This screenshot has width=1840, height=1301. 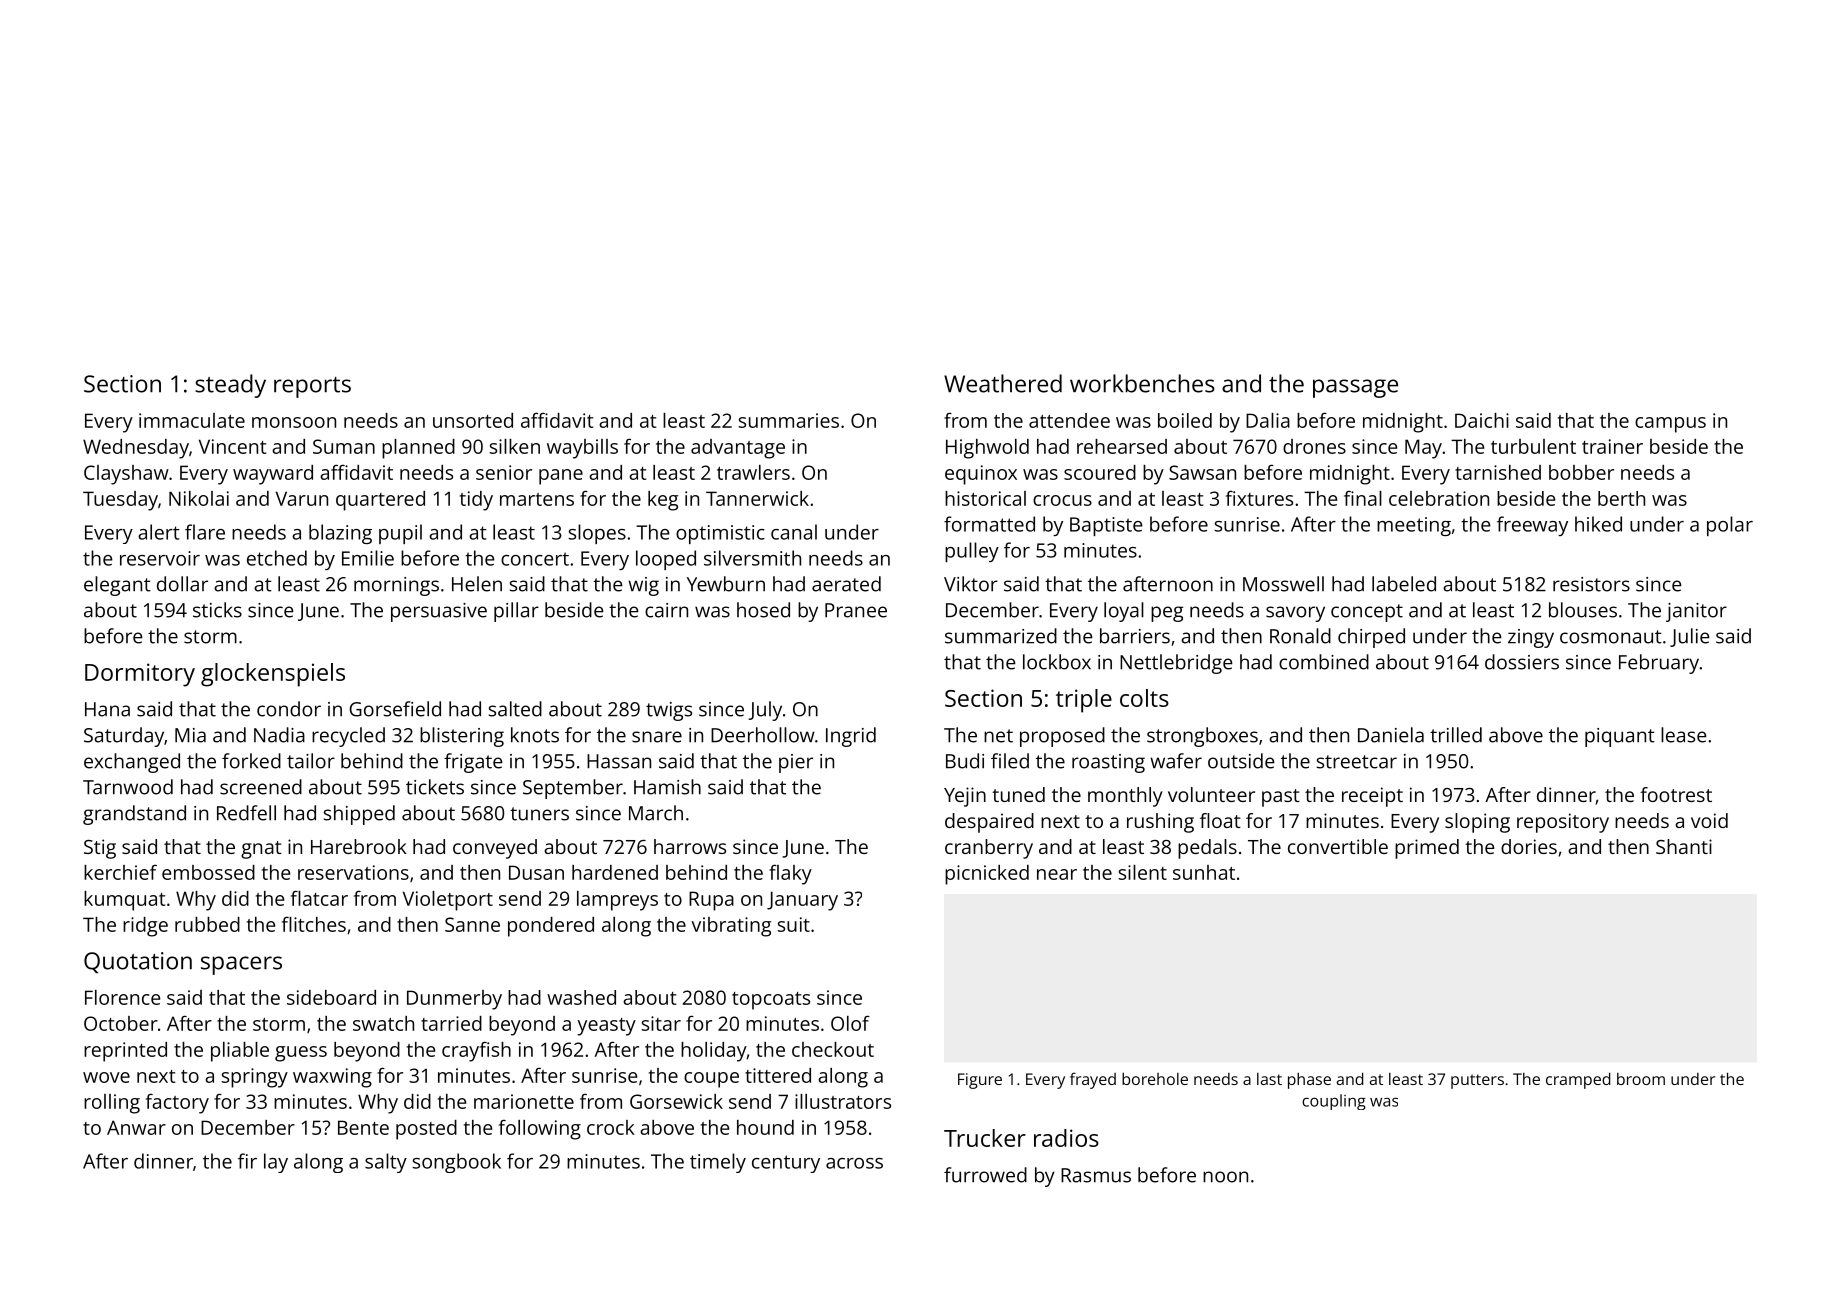 I want to click on July, so click(x=765, y=711).
